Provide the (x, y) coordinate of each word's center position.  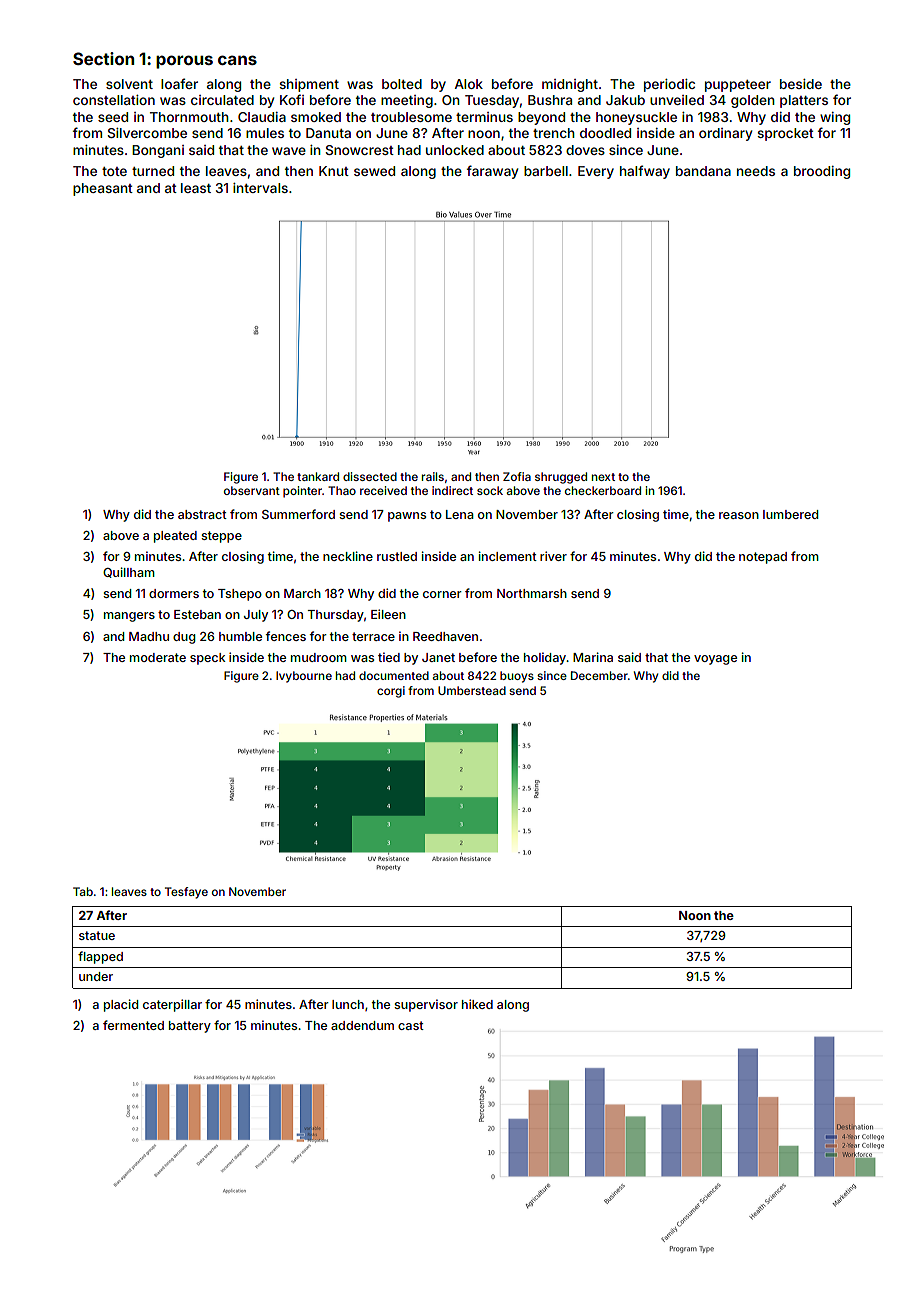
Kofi (292, 99)
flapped (100, 957)
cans (237, 60)
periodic (669, 85)
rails (433, 476)
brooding (822, 172)
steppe (221, 537)
